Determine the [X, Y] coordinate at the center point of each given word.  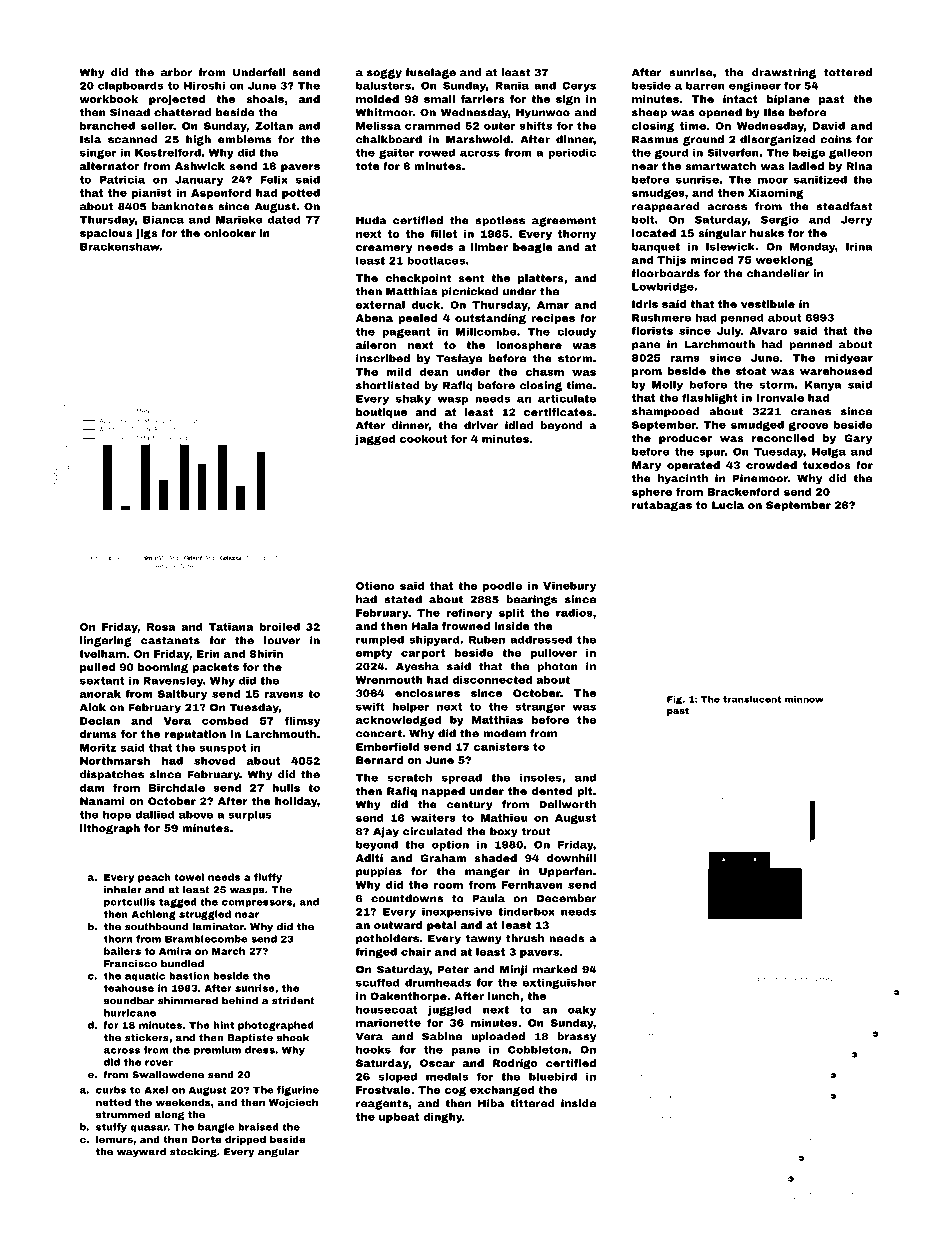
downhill [571, 858]
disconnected [492, 680]
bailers [122, 951]
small [439, 99]
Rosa [161, 627]
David [829, 126]
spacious [106, 234]
